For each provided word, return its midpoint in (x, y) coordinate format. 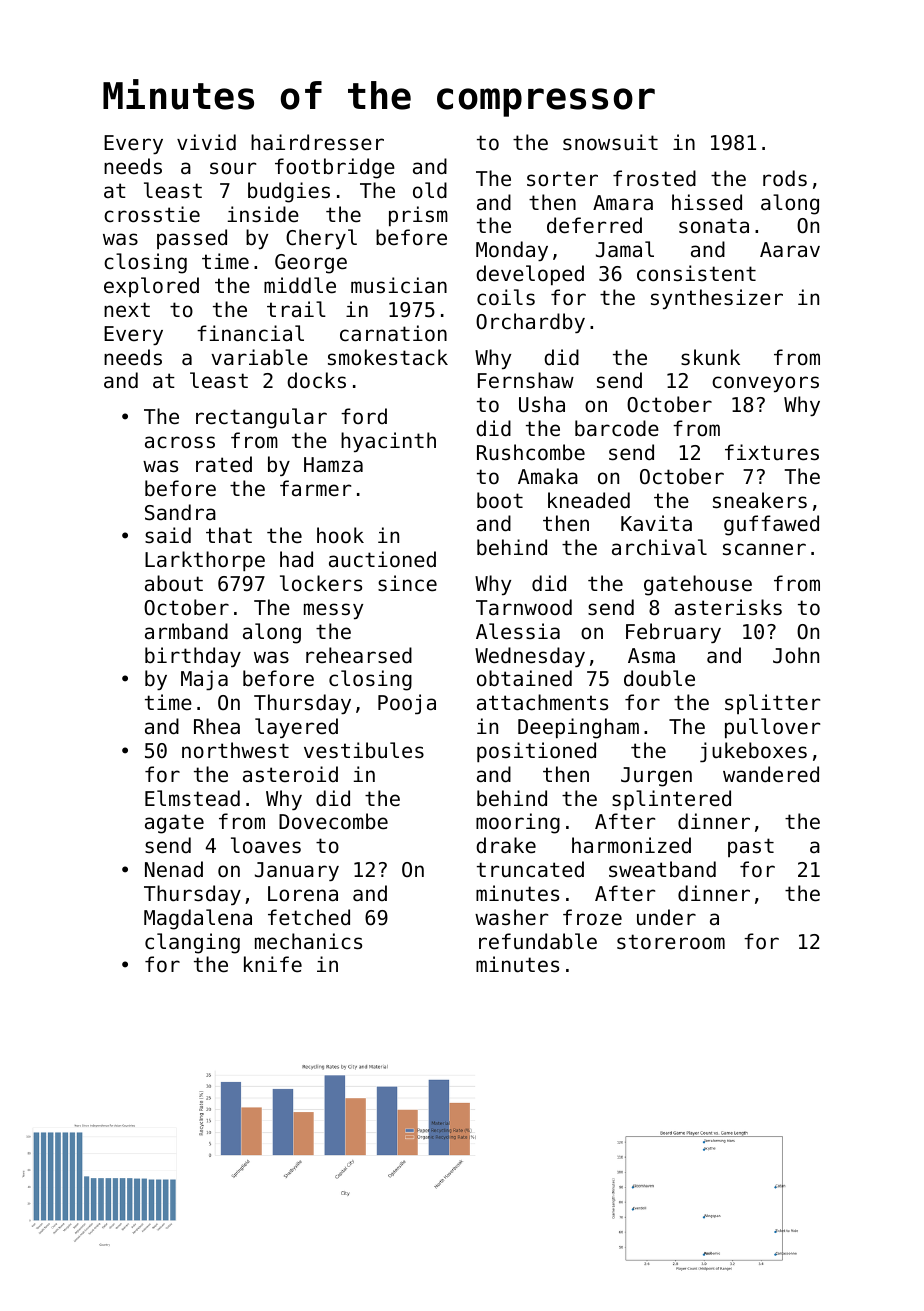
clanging (192, 943)
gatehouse (698, 585)
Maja (204, 680)
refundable (538, 941)
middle (300, 285)
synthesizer (717, 299)
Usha (542, 404)
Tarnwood (524, 607)
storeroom (671, 942)
